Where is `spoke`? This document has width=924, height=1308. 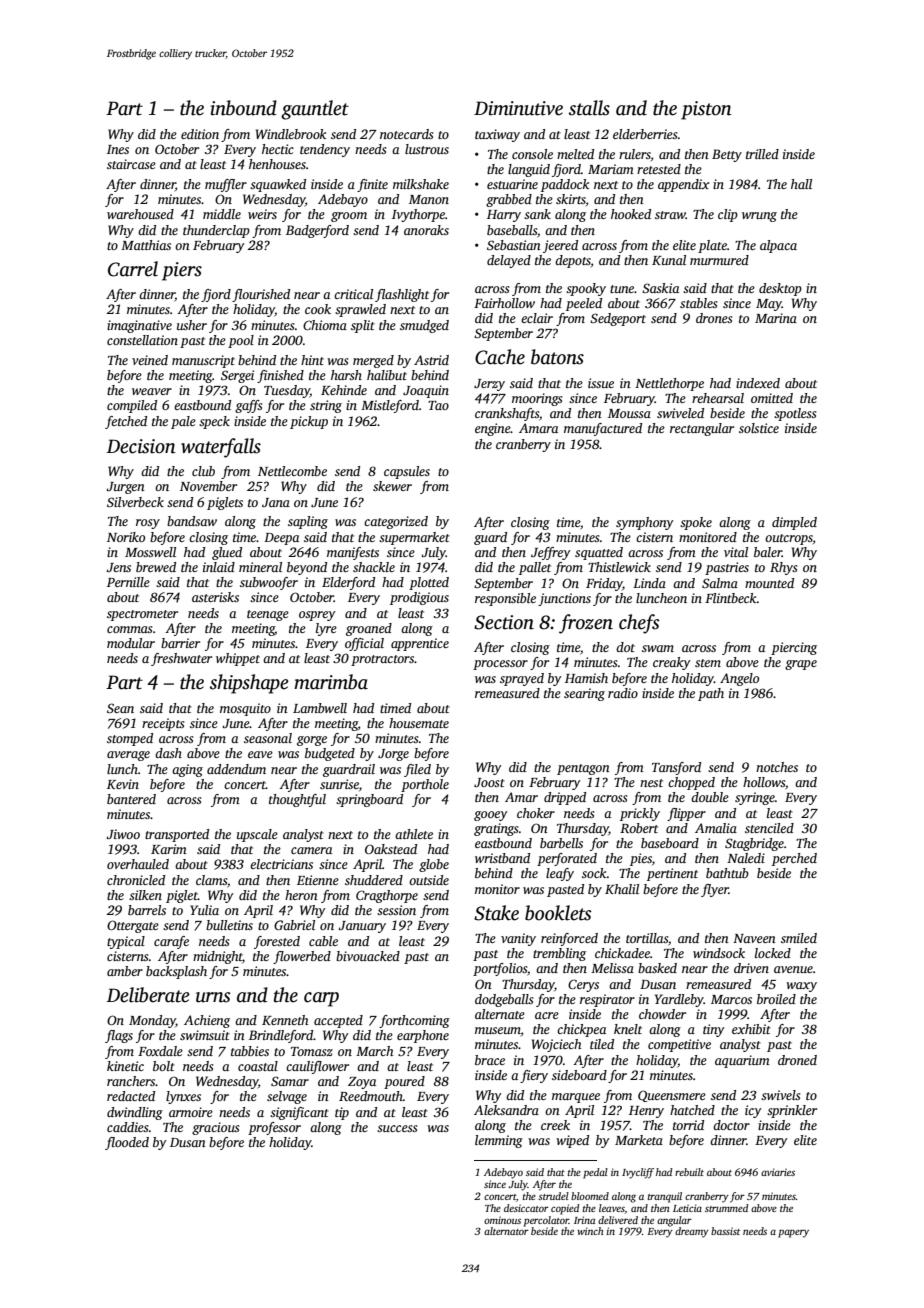
spoke is located at coordinates (696, 523).
